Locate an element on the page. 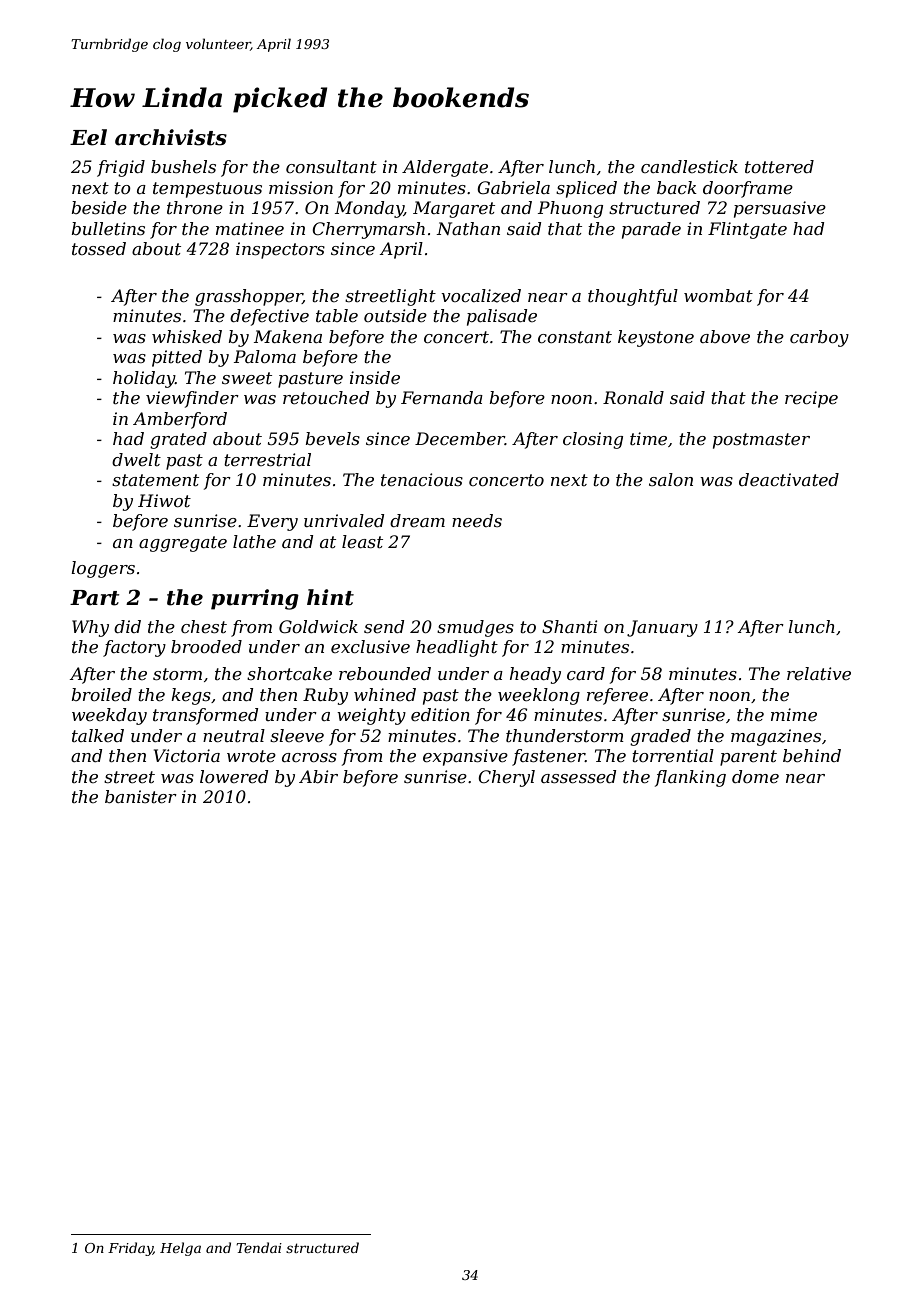 This page has height=1308, width=924. dome is located at coordinates (755, 776).
